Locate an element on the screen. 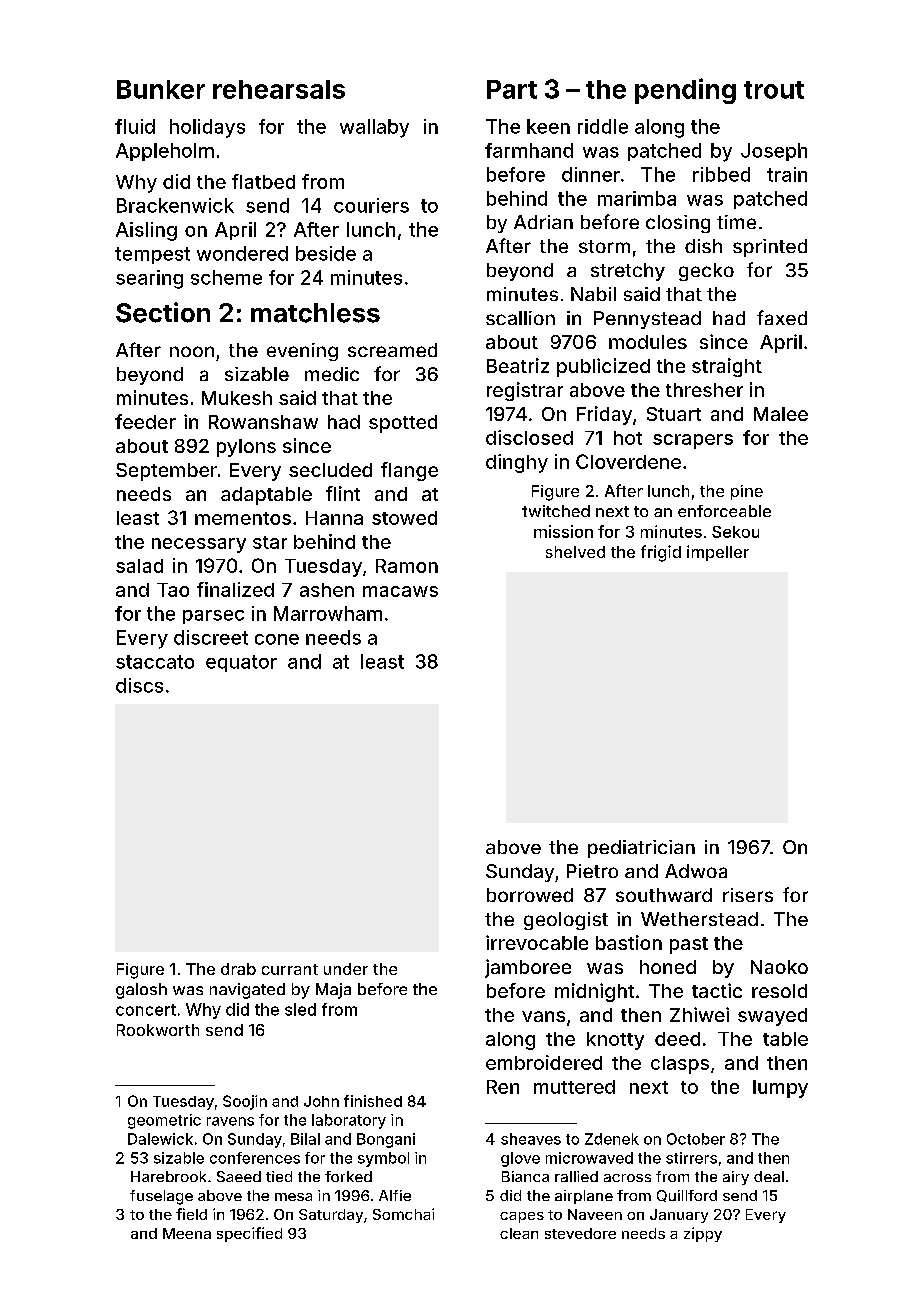 The height and width of the screenshot is (1314, 924). pending is located at coordinates (685, 91).
